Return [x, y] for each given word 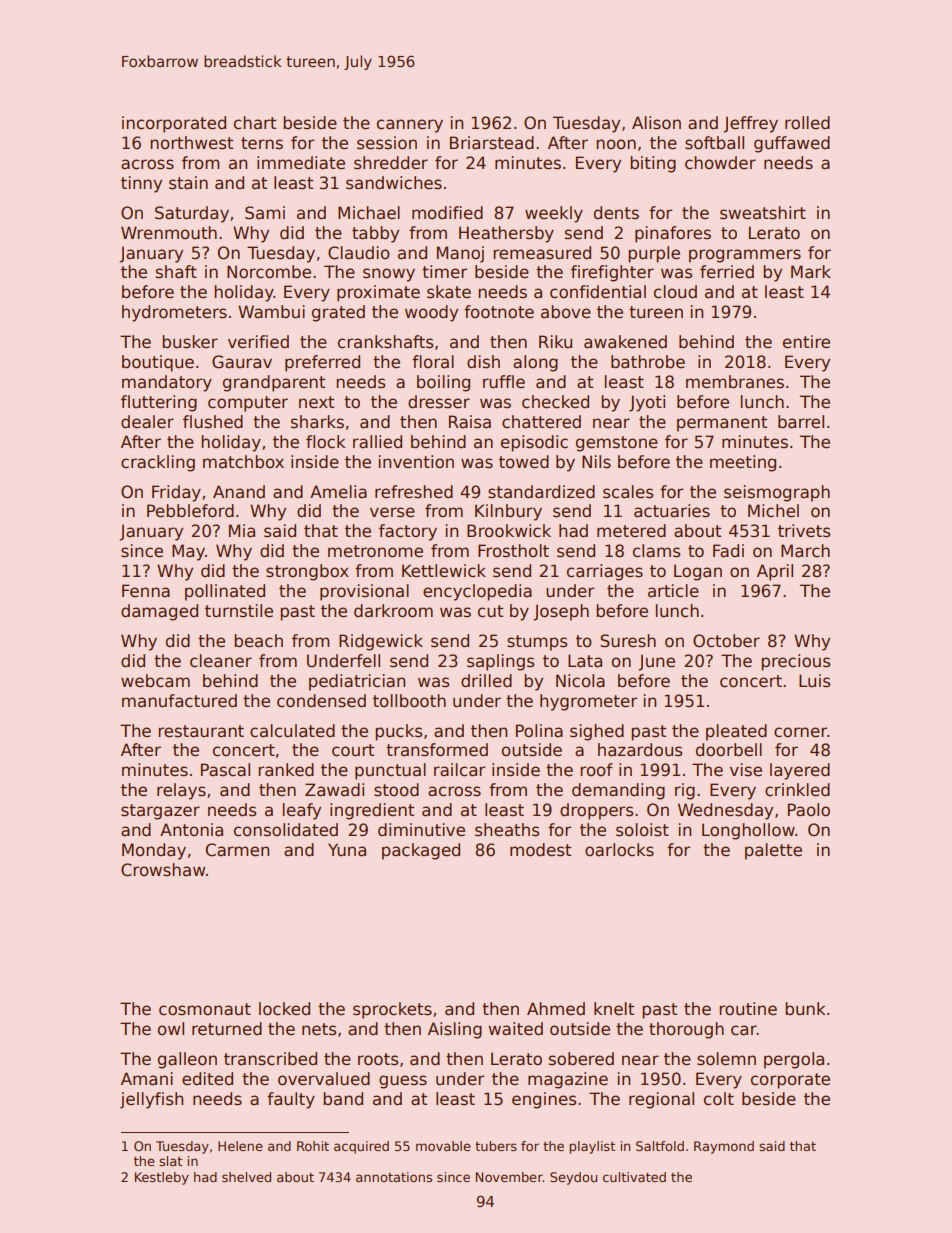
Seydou [573, 1178]
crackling [158, 463]
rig [685, 791]
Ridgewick [381, 642]
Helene [240, 1146]
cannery [410, 126]
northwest [191, 143]
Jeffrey [750, 124]
